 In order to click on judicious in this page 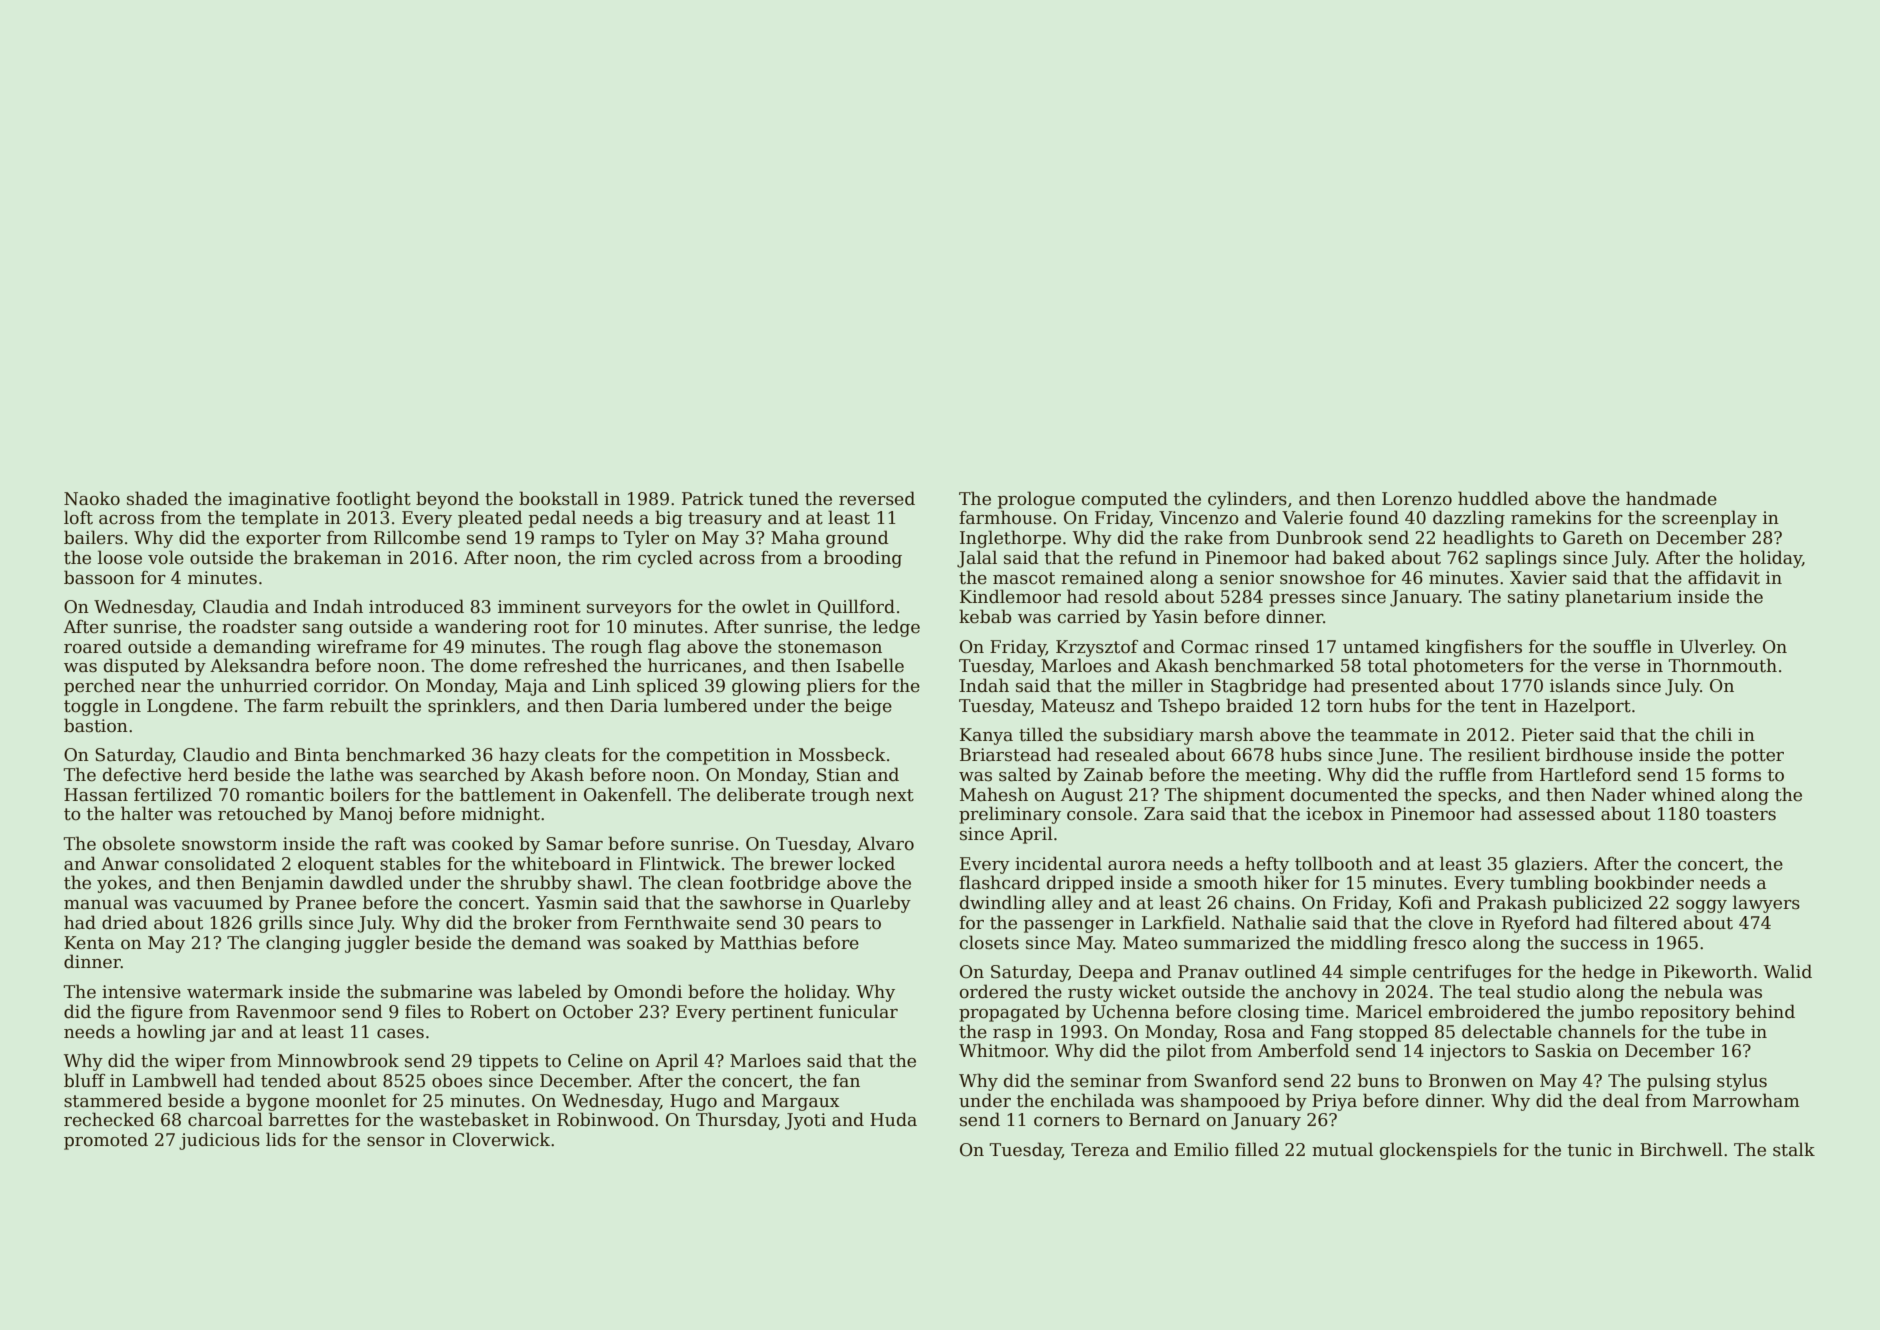, I will do `click(219, 1141)`.
